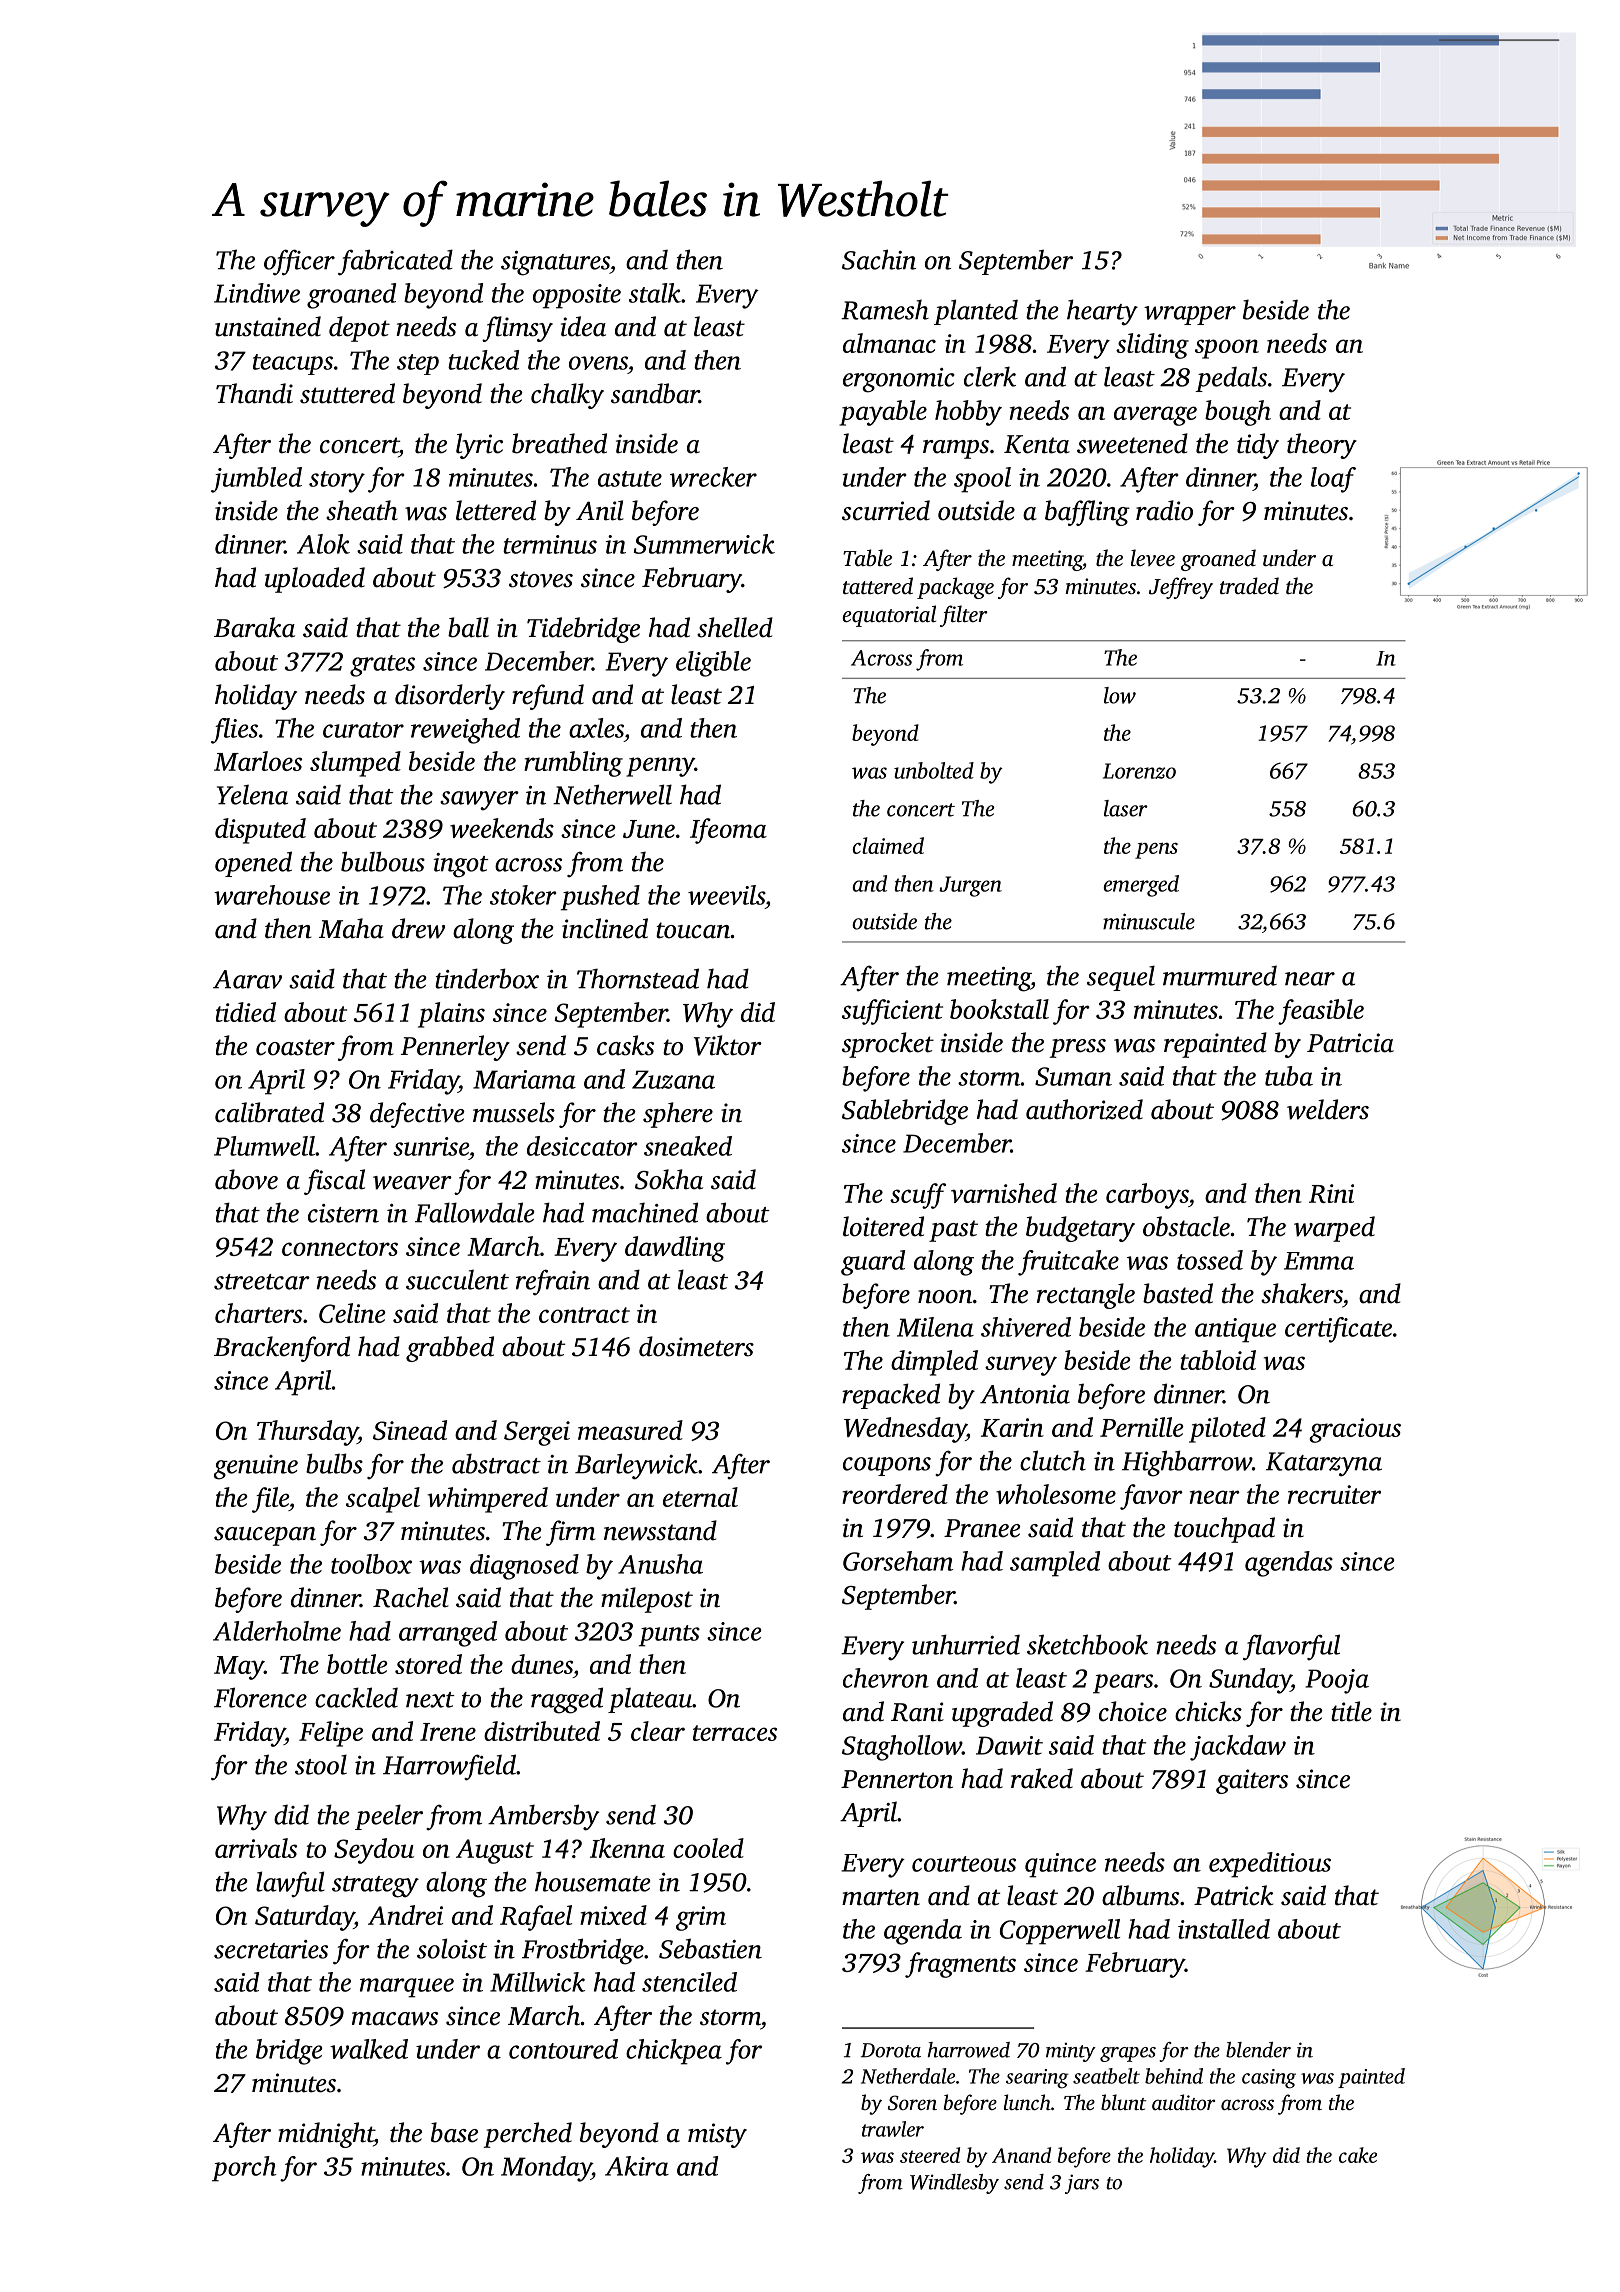 The width and height of the page is (1620, 2292). I want to click on signatures, so click(555, 263).
